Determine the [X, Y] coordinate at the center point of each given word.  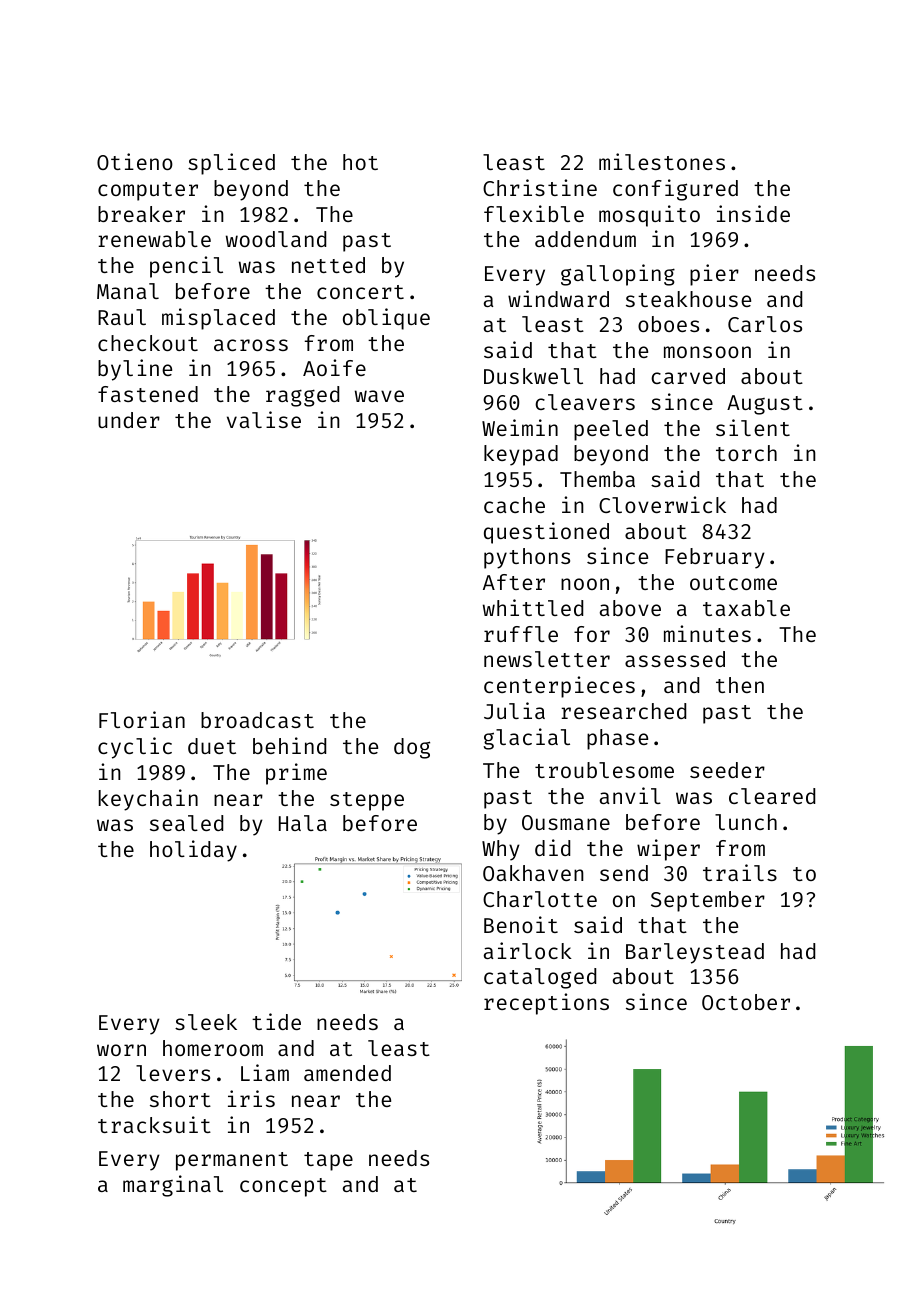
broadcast [257, 720]
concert [360, 292]
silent [753, 427]
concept [283, 1187]
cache [514, 505]
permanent [232, 1161]
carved [688, 376]
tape [328, 1161]
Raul [122, 317]
